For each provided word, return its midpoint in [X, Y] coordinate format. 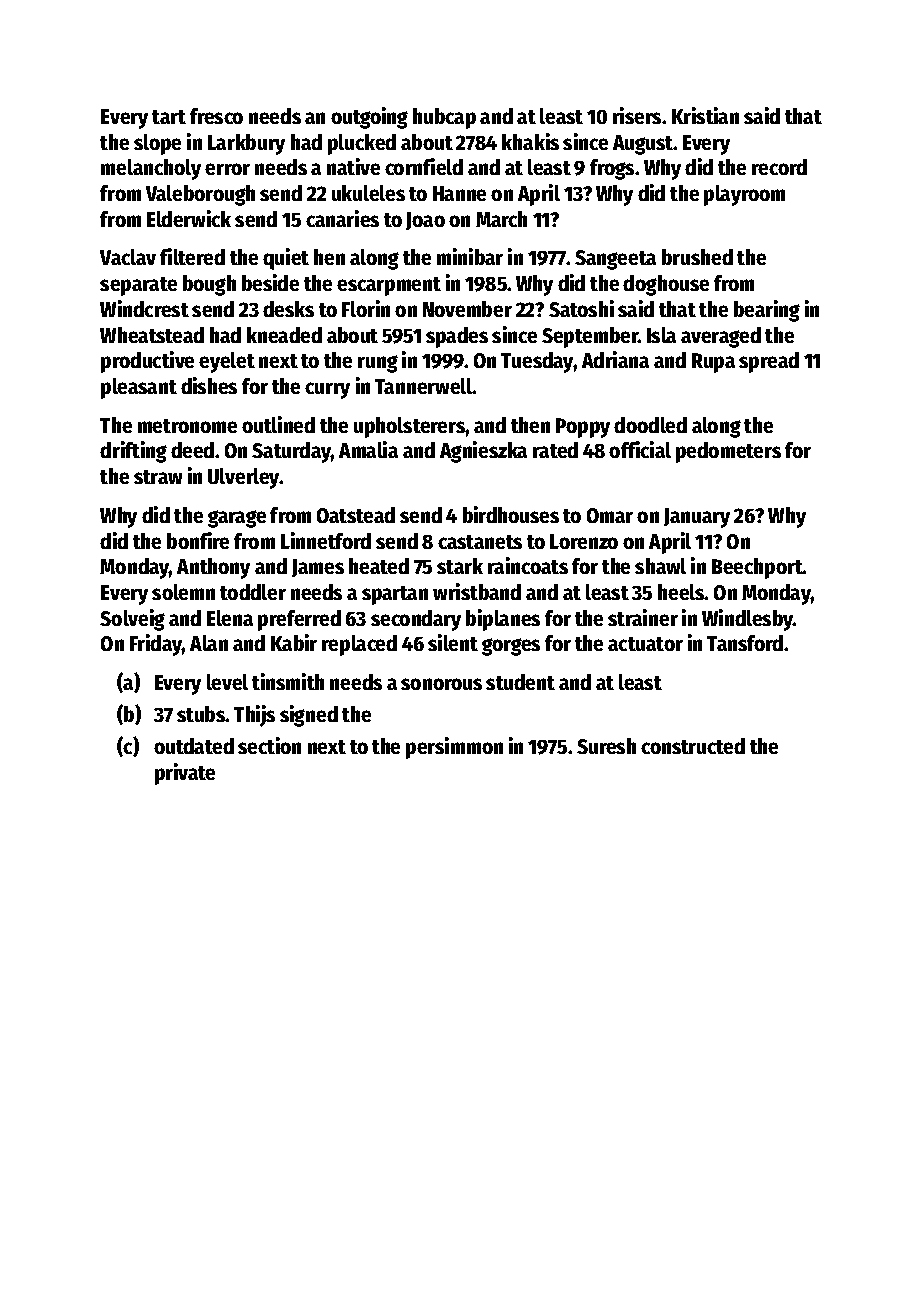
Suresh [606, 746]
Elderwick [189, 218]
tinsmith [288, 681]
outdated [194, 746]
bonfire [198, 540]
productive [147, 362]
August [643, 145]
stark [460, 566]
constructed [693, 746]
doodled [650, 425]
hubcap [444, 118]
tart [169, 117]
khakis [530, 141]
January [697, 518]
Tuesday [537, 362]
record [779, 167]
